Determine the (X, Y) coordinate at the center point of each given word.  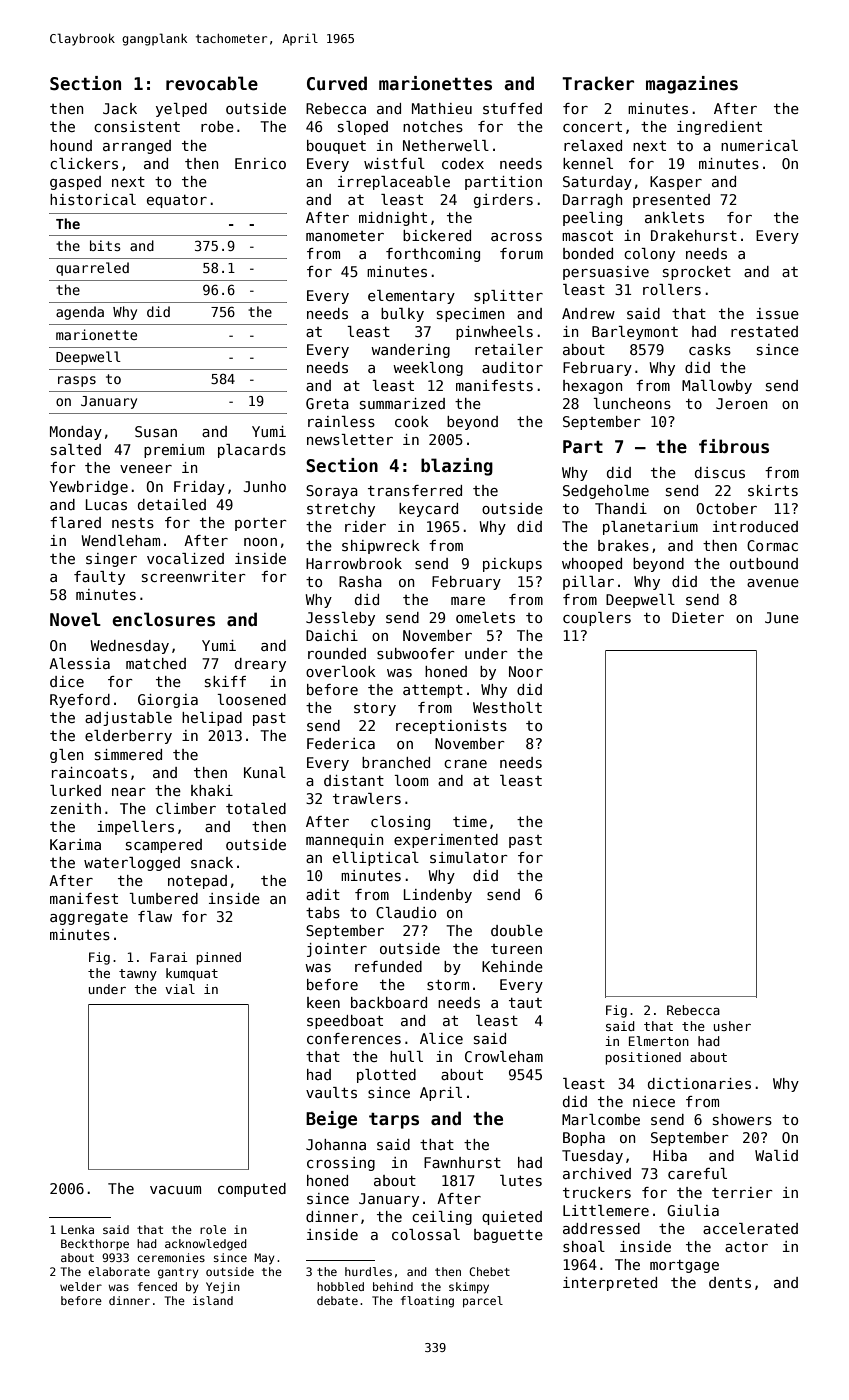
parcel (483, 1302)
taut (525, 1003)
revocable (212, 83)
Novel (75, 619)
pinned (219, 958)
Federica (341, 743)
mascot (587, 236)
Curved (337, 83)
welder (81, 1286)
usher (732, 1026)
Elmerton (659, 1041)
